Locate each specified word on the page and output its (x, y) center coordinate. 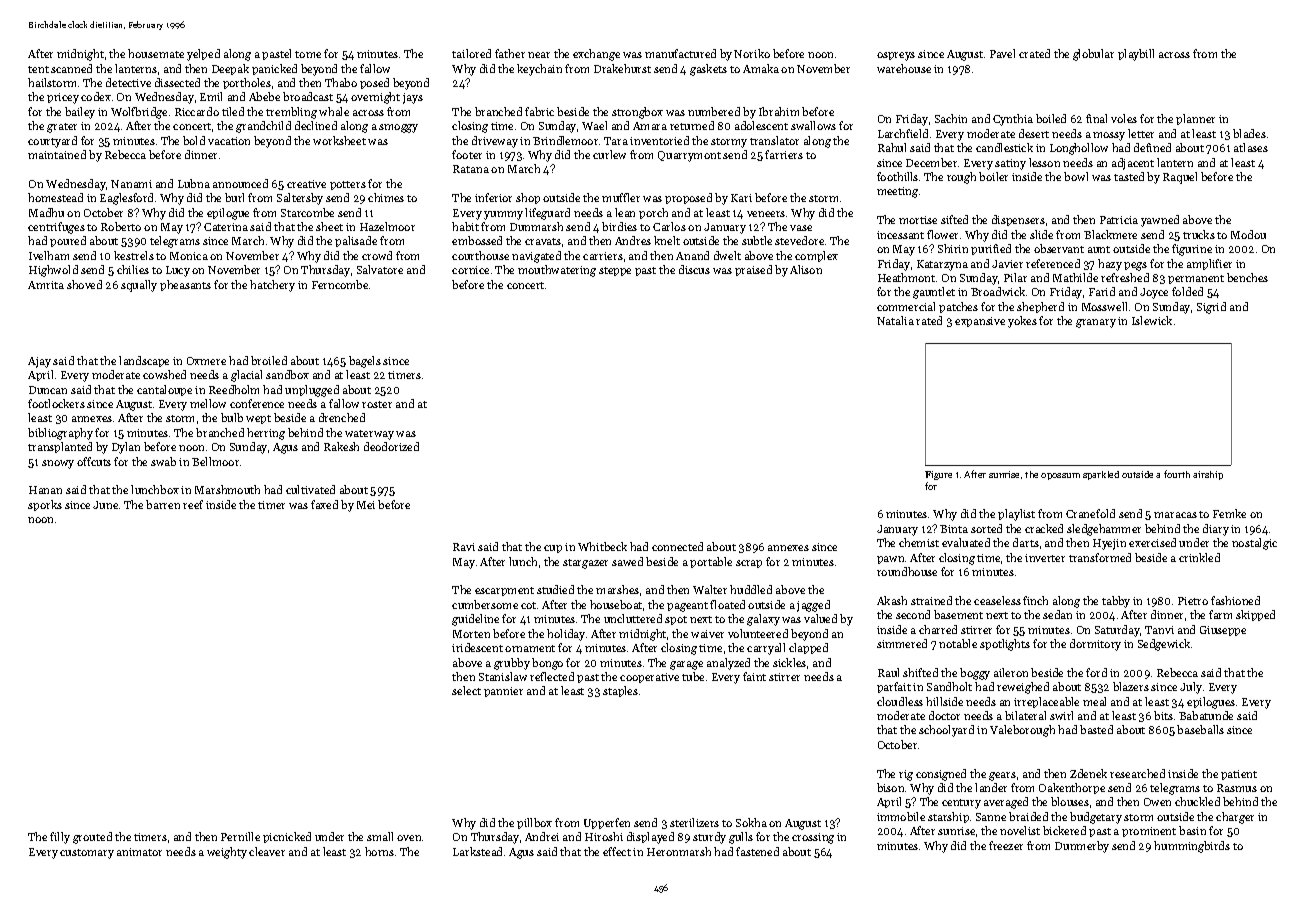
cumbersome (485, 604)
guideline (475, 620)
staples (620, 691)
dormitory (1095, 645)
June (105, 505)
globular (1093, 55)
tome (308, 54)
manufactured (680, 53)
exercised (1152, 542)
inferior (493, 197)
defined (1152, 147)
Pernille (240, 836)
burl (234, 197)
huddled (751, 589)
